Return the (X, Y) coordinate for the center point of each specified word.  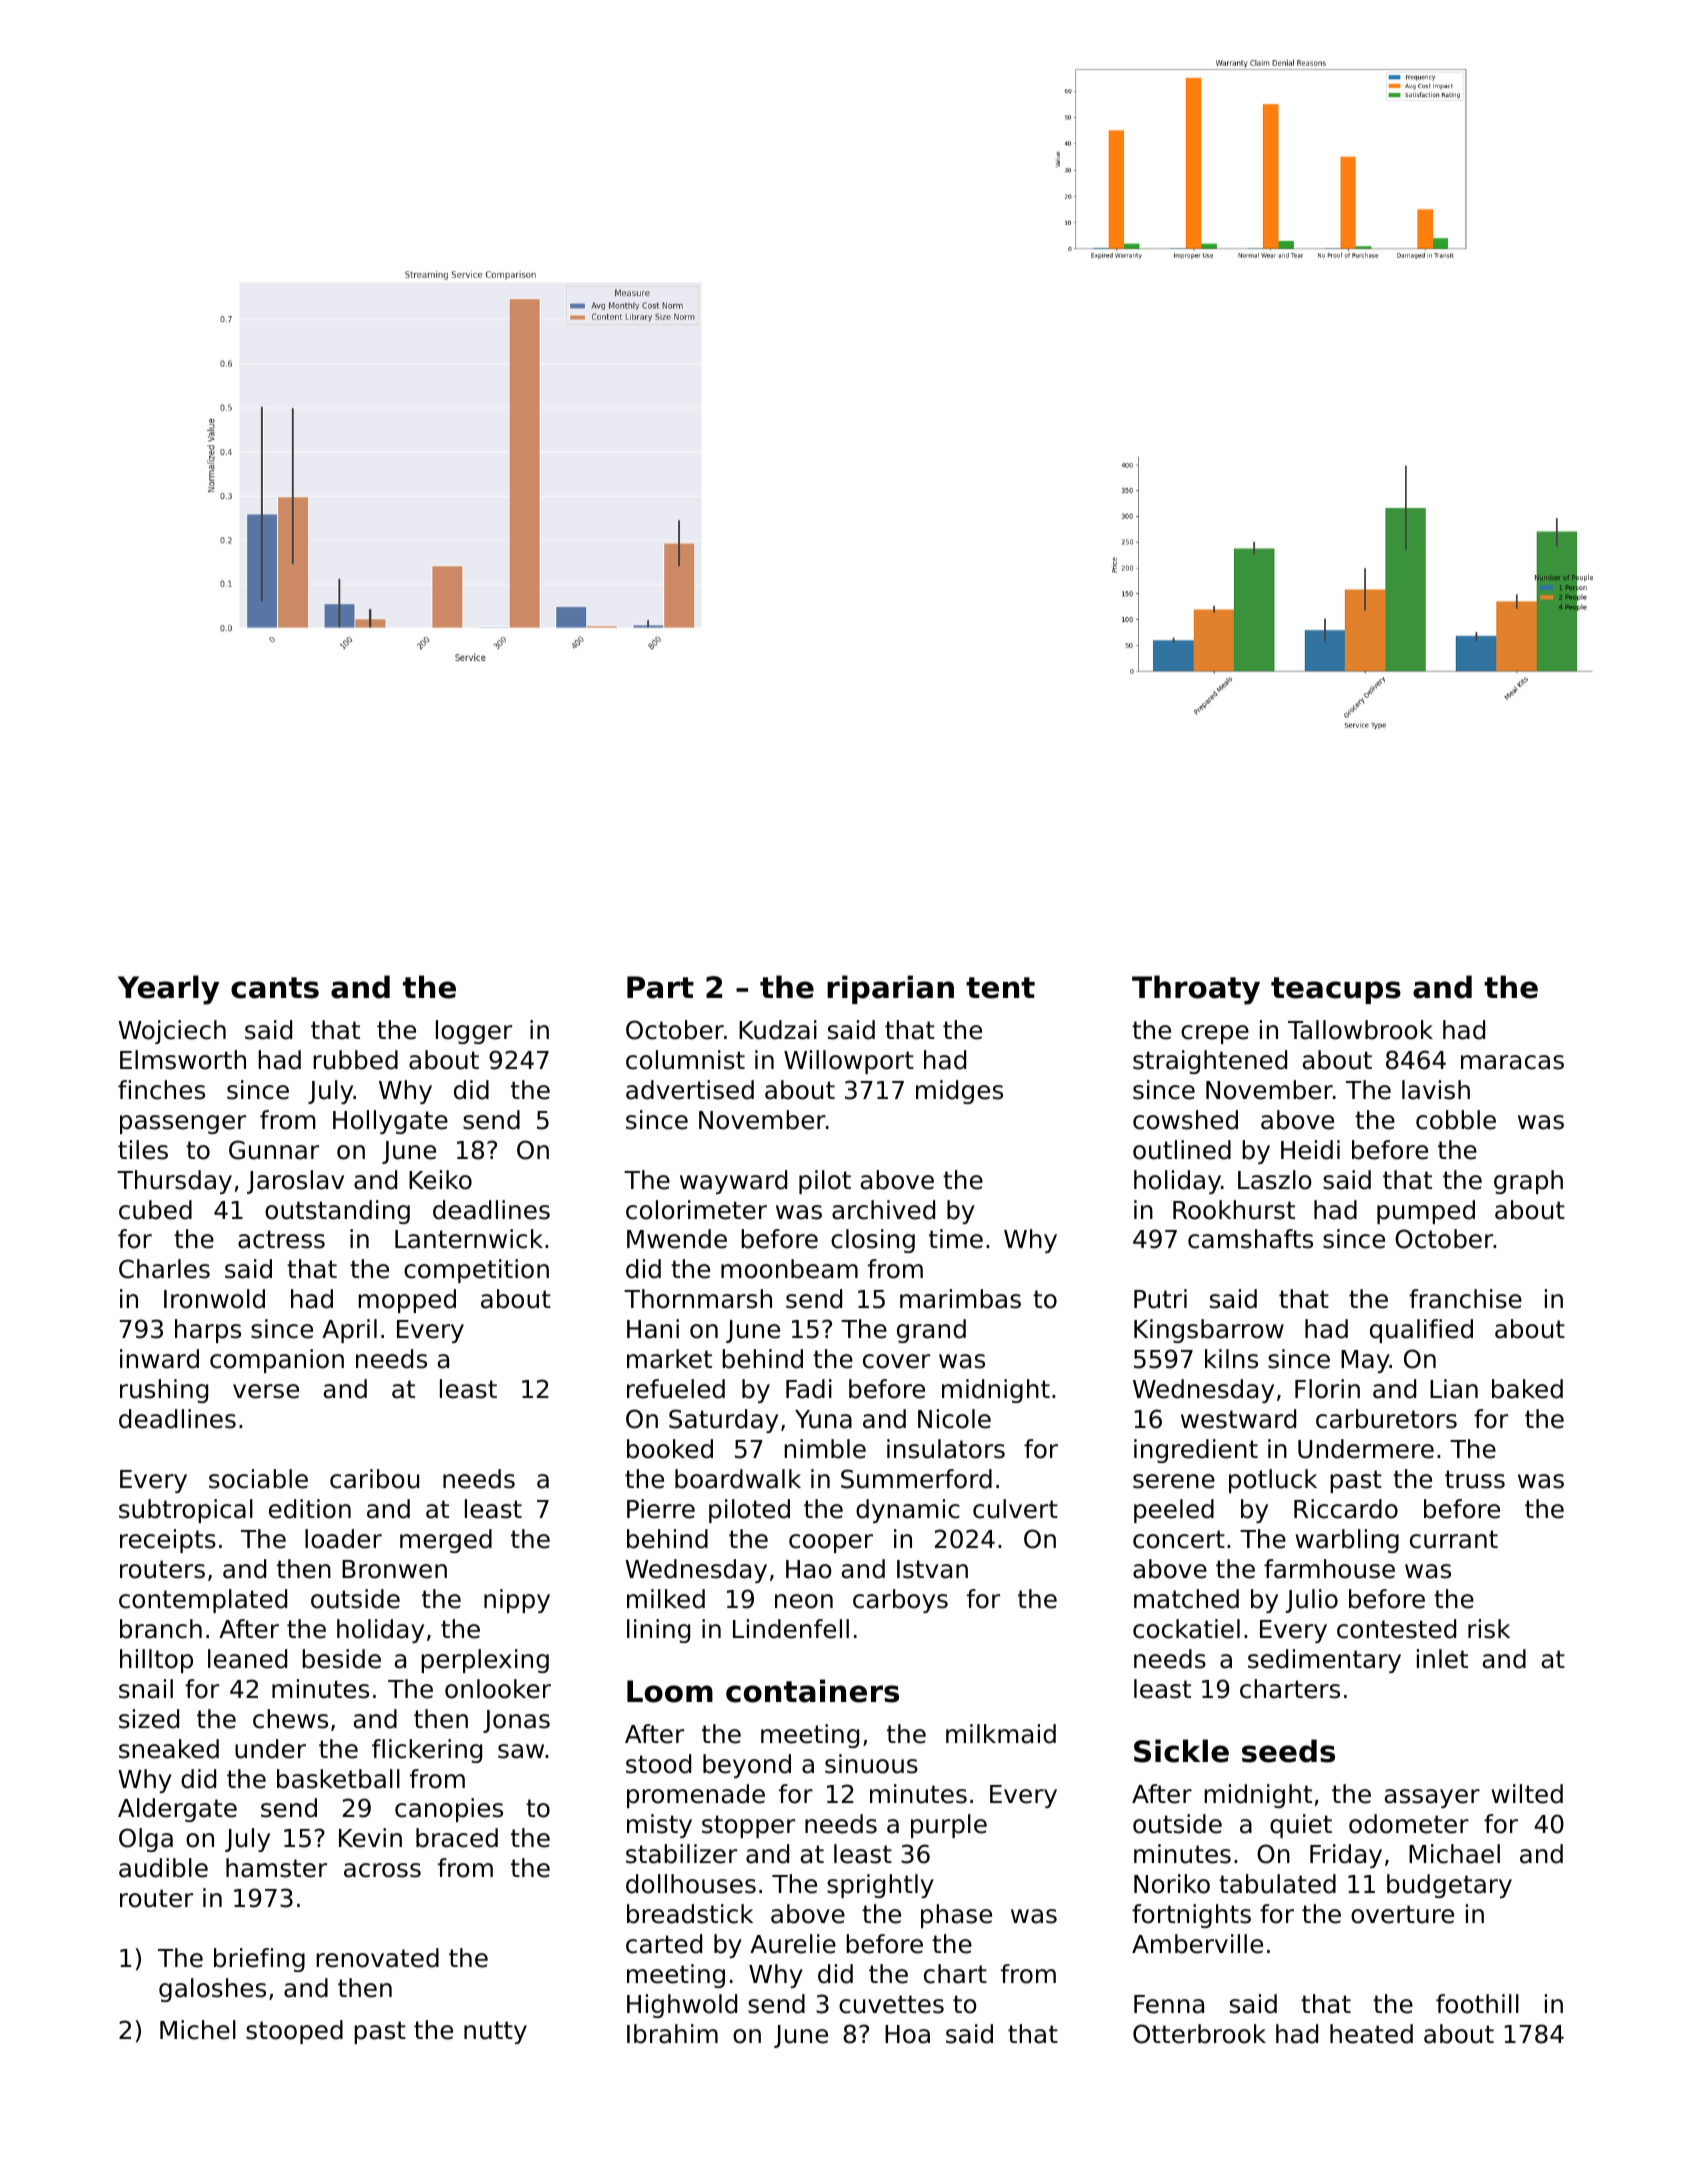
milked (666, 1599)
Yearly (168, 990)
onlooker (498, 1689)
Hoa (907, 2034)
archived (883, 1210)
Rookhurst (1234, 1210)
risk (1489, 1629)
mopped (407, 1301)
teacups (1336, 990)
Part (660, 987)
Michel (198, 2030)
